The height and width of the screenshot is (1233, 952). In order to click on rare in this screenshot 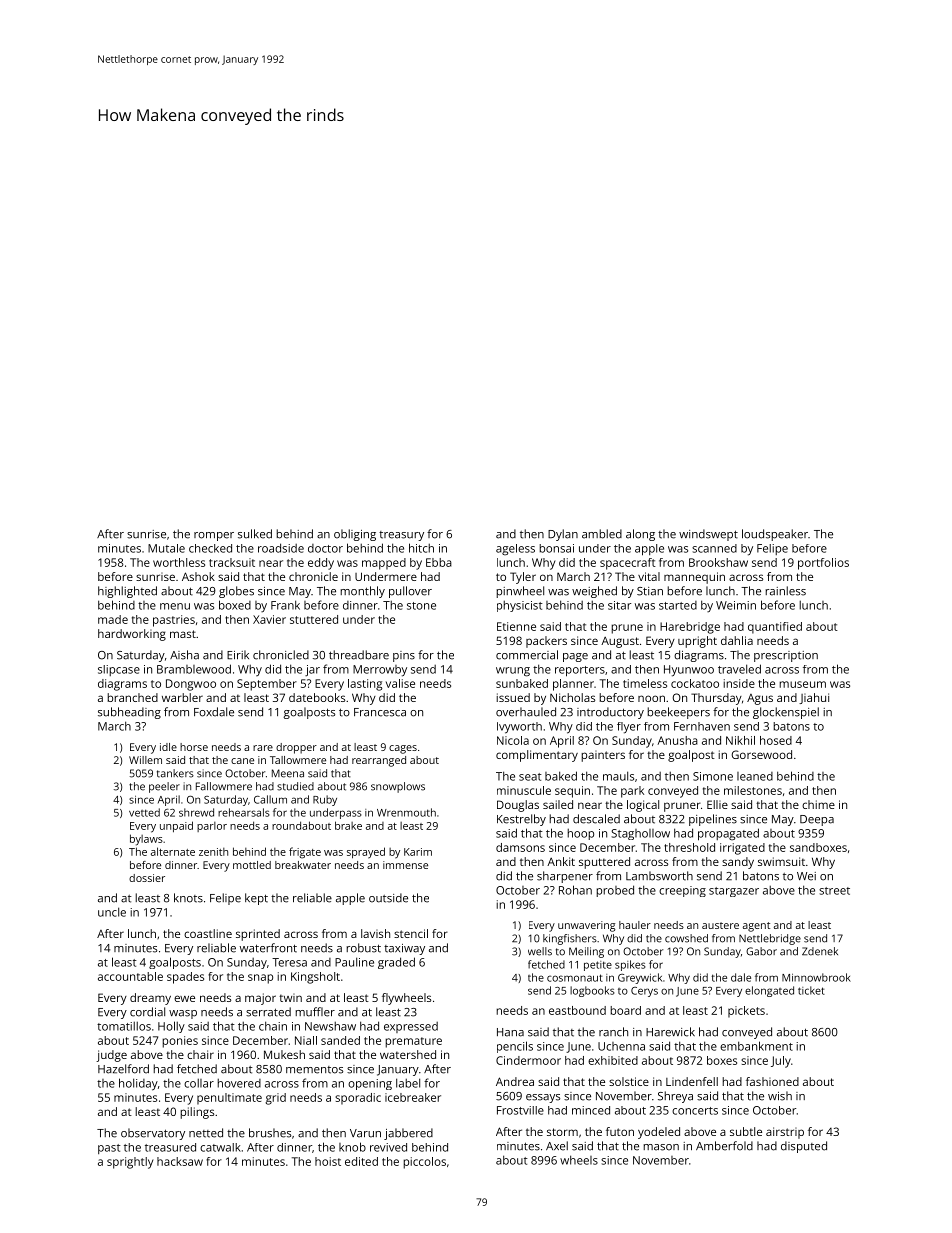, I will do `click(263, 748)`.
